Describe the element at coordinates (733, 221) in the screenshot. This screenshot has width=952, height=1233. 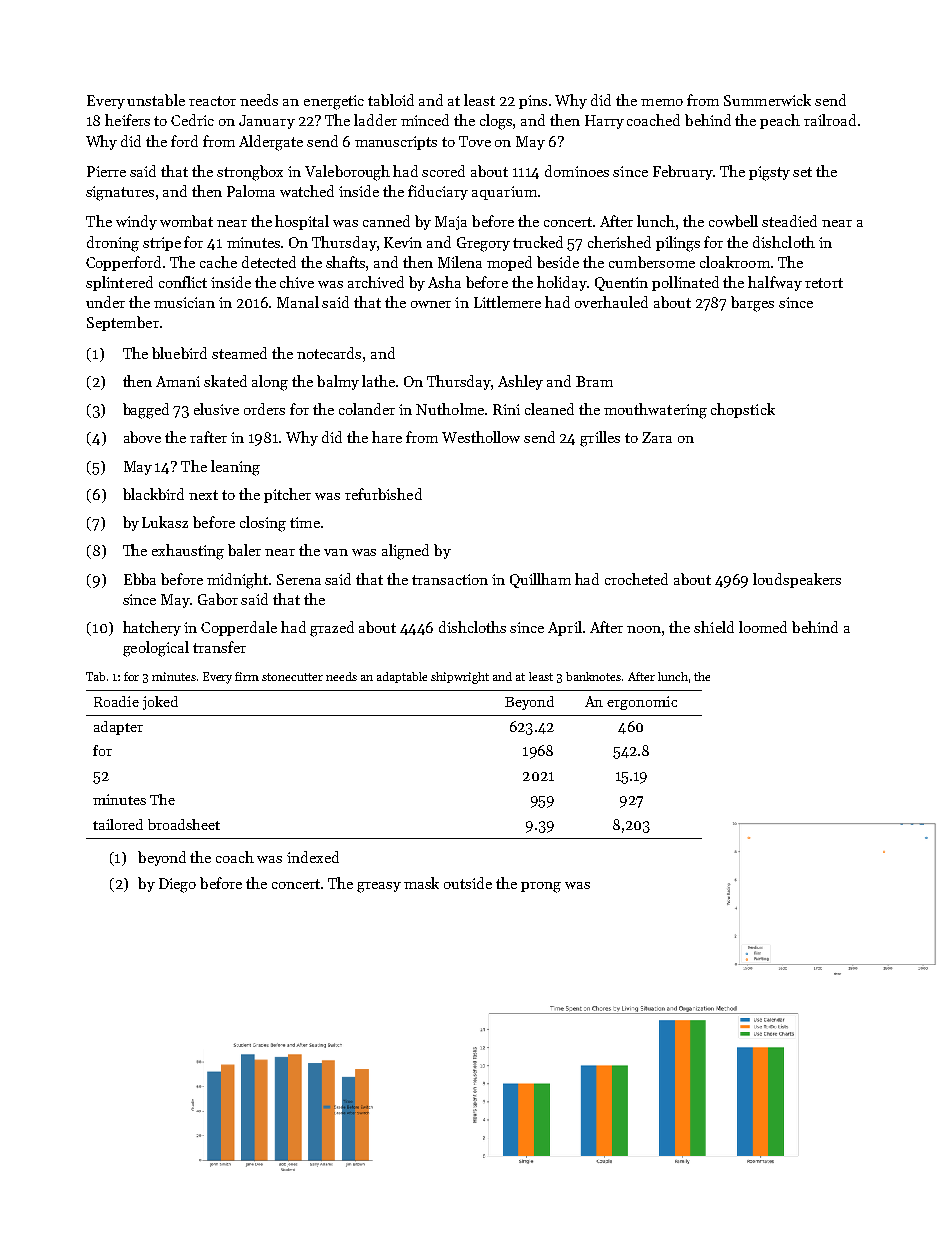
I see `cowbell` at that location.
